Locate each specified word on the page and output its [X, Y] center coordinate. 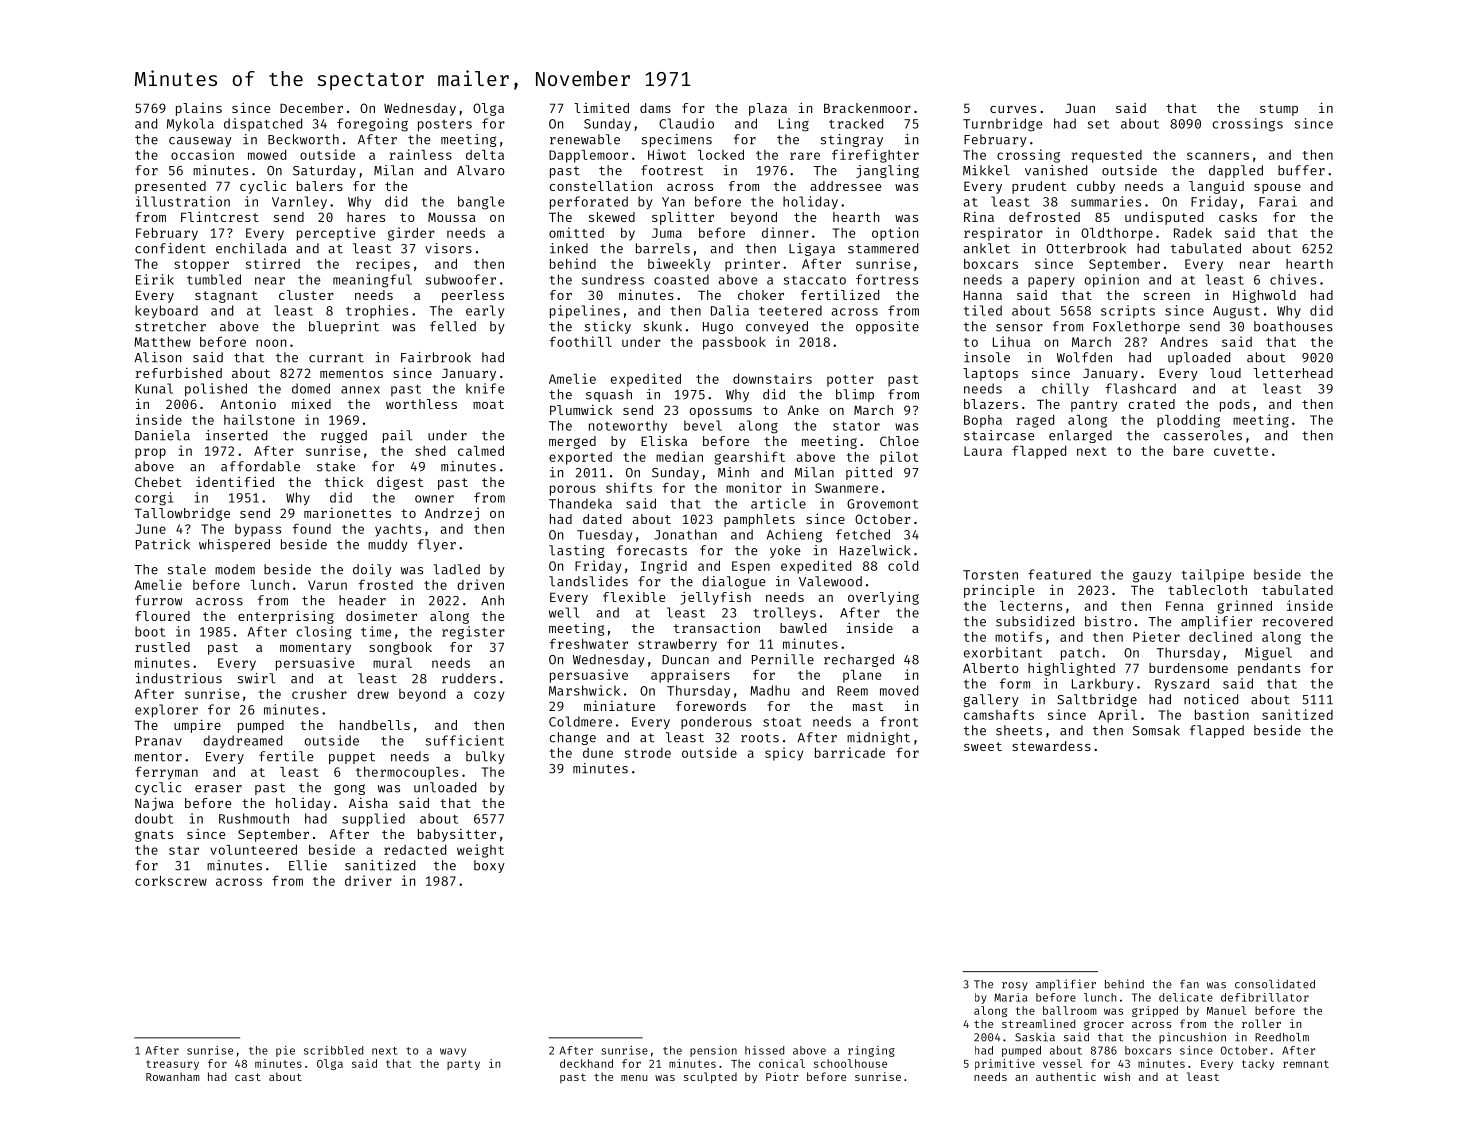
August [1236, 312]
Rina [979, 217]
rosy [1015, 986]
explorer [166, 711]
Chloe [899, 441]
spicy [784, 754]
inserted [236, 435]
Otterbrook [1086, 248]
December [311, 108]
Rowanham [173, 1076]
